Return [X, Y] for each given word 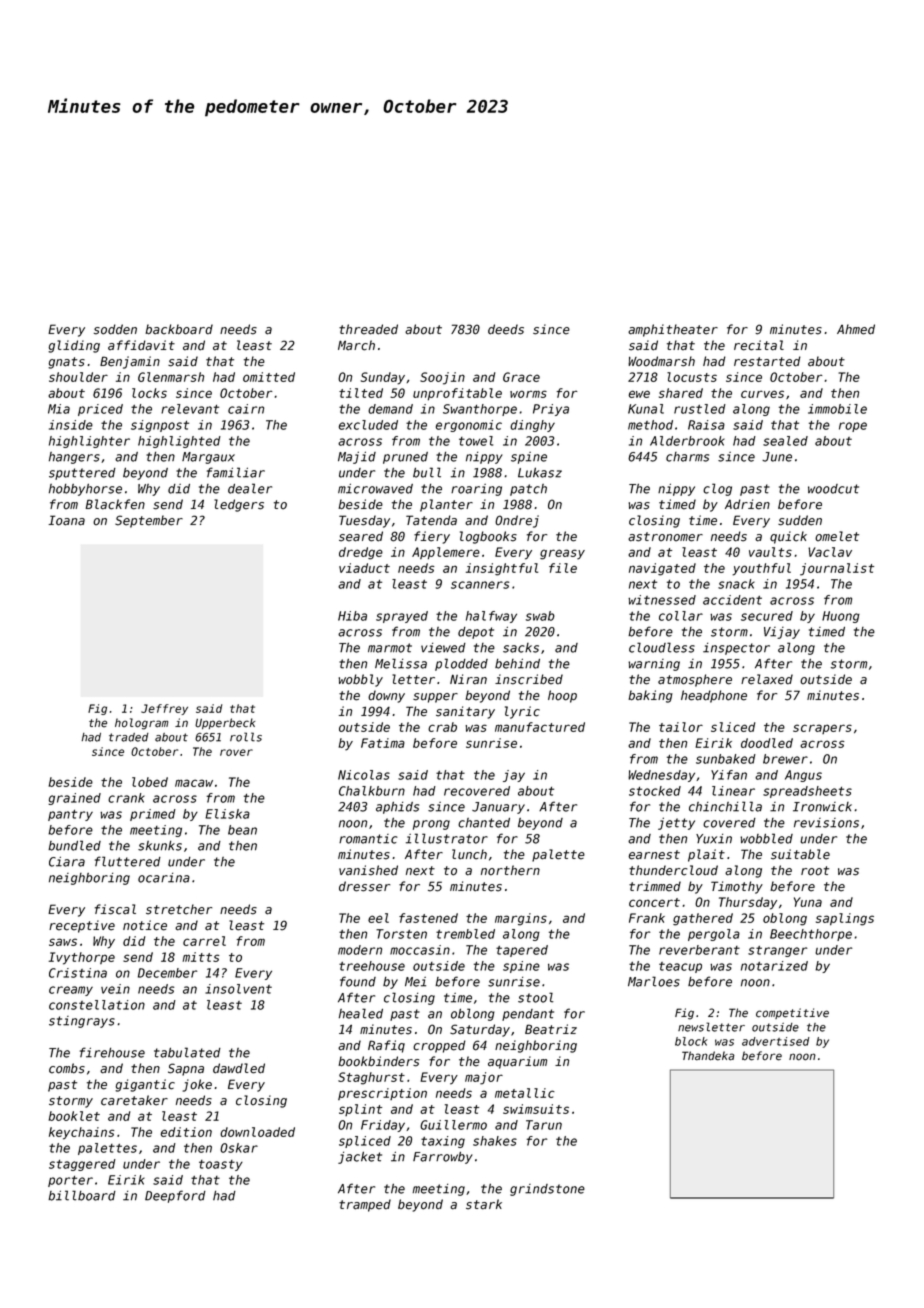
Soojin [442, 378]
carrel [204, 941]
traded [129, 737]
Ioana [66, 520]
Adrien [747, 504]
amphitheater [673, 330]
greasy [562, 554]
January [498, 808]
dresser [364, 886]
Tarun [544, 1125]
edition [186, 1132]
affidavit [141, 345]
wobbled [766, 838]
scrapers [822, 729]
